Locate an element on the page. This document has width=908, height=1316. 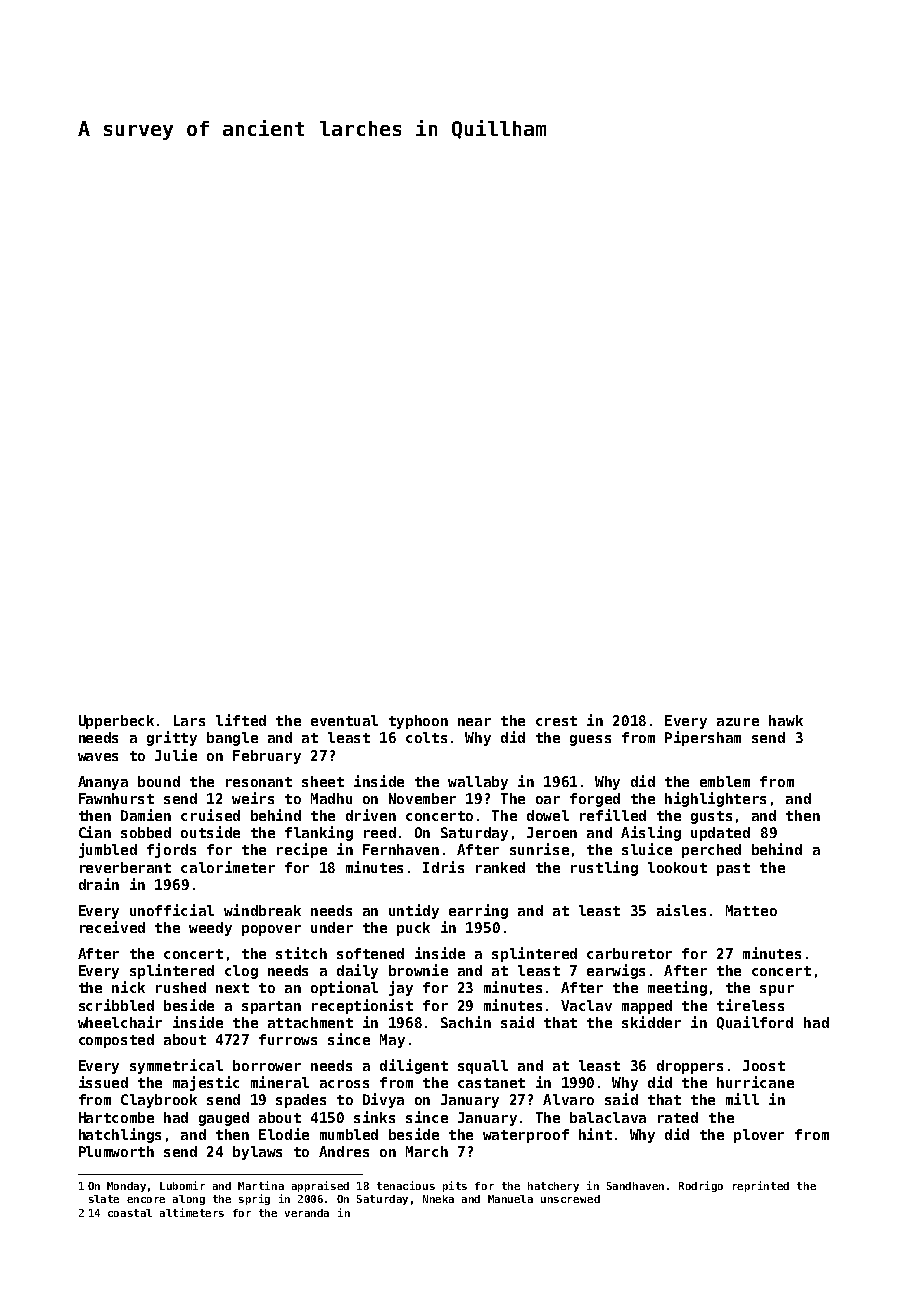
reprinted is located at coordinates (761, 1186).
